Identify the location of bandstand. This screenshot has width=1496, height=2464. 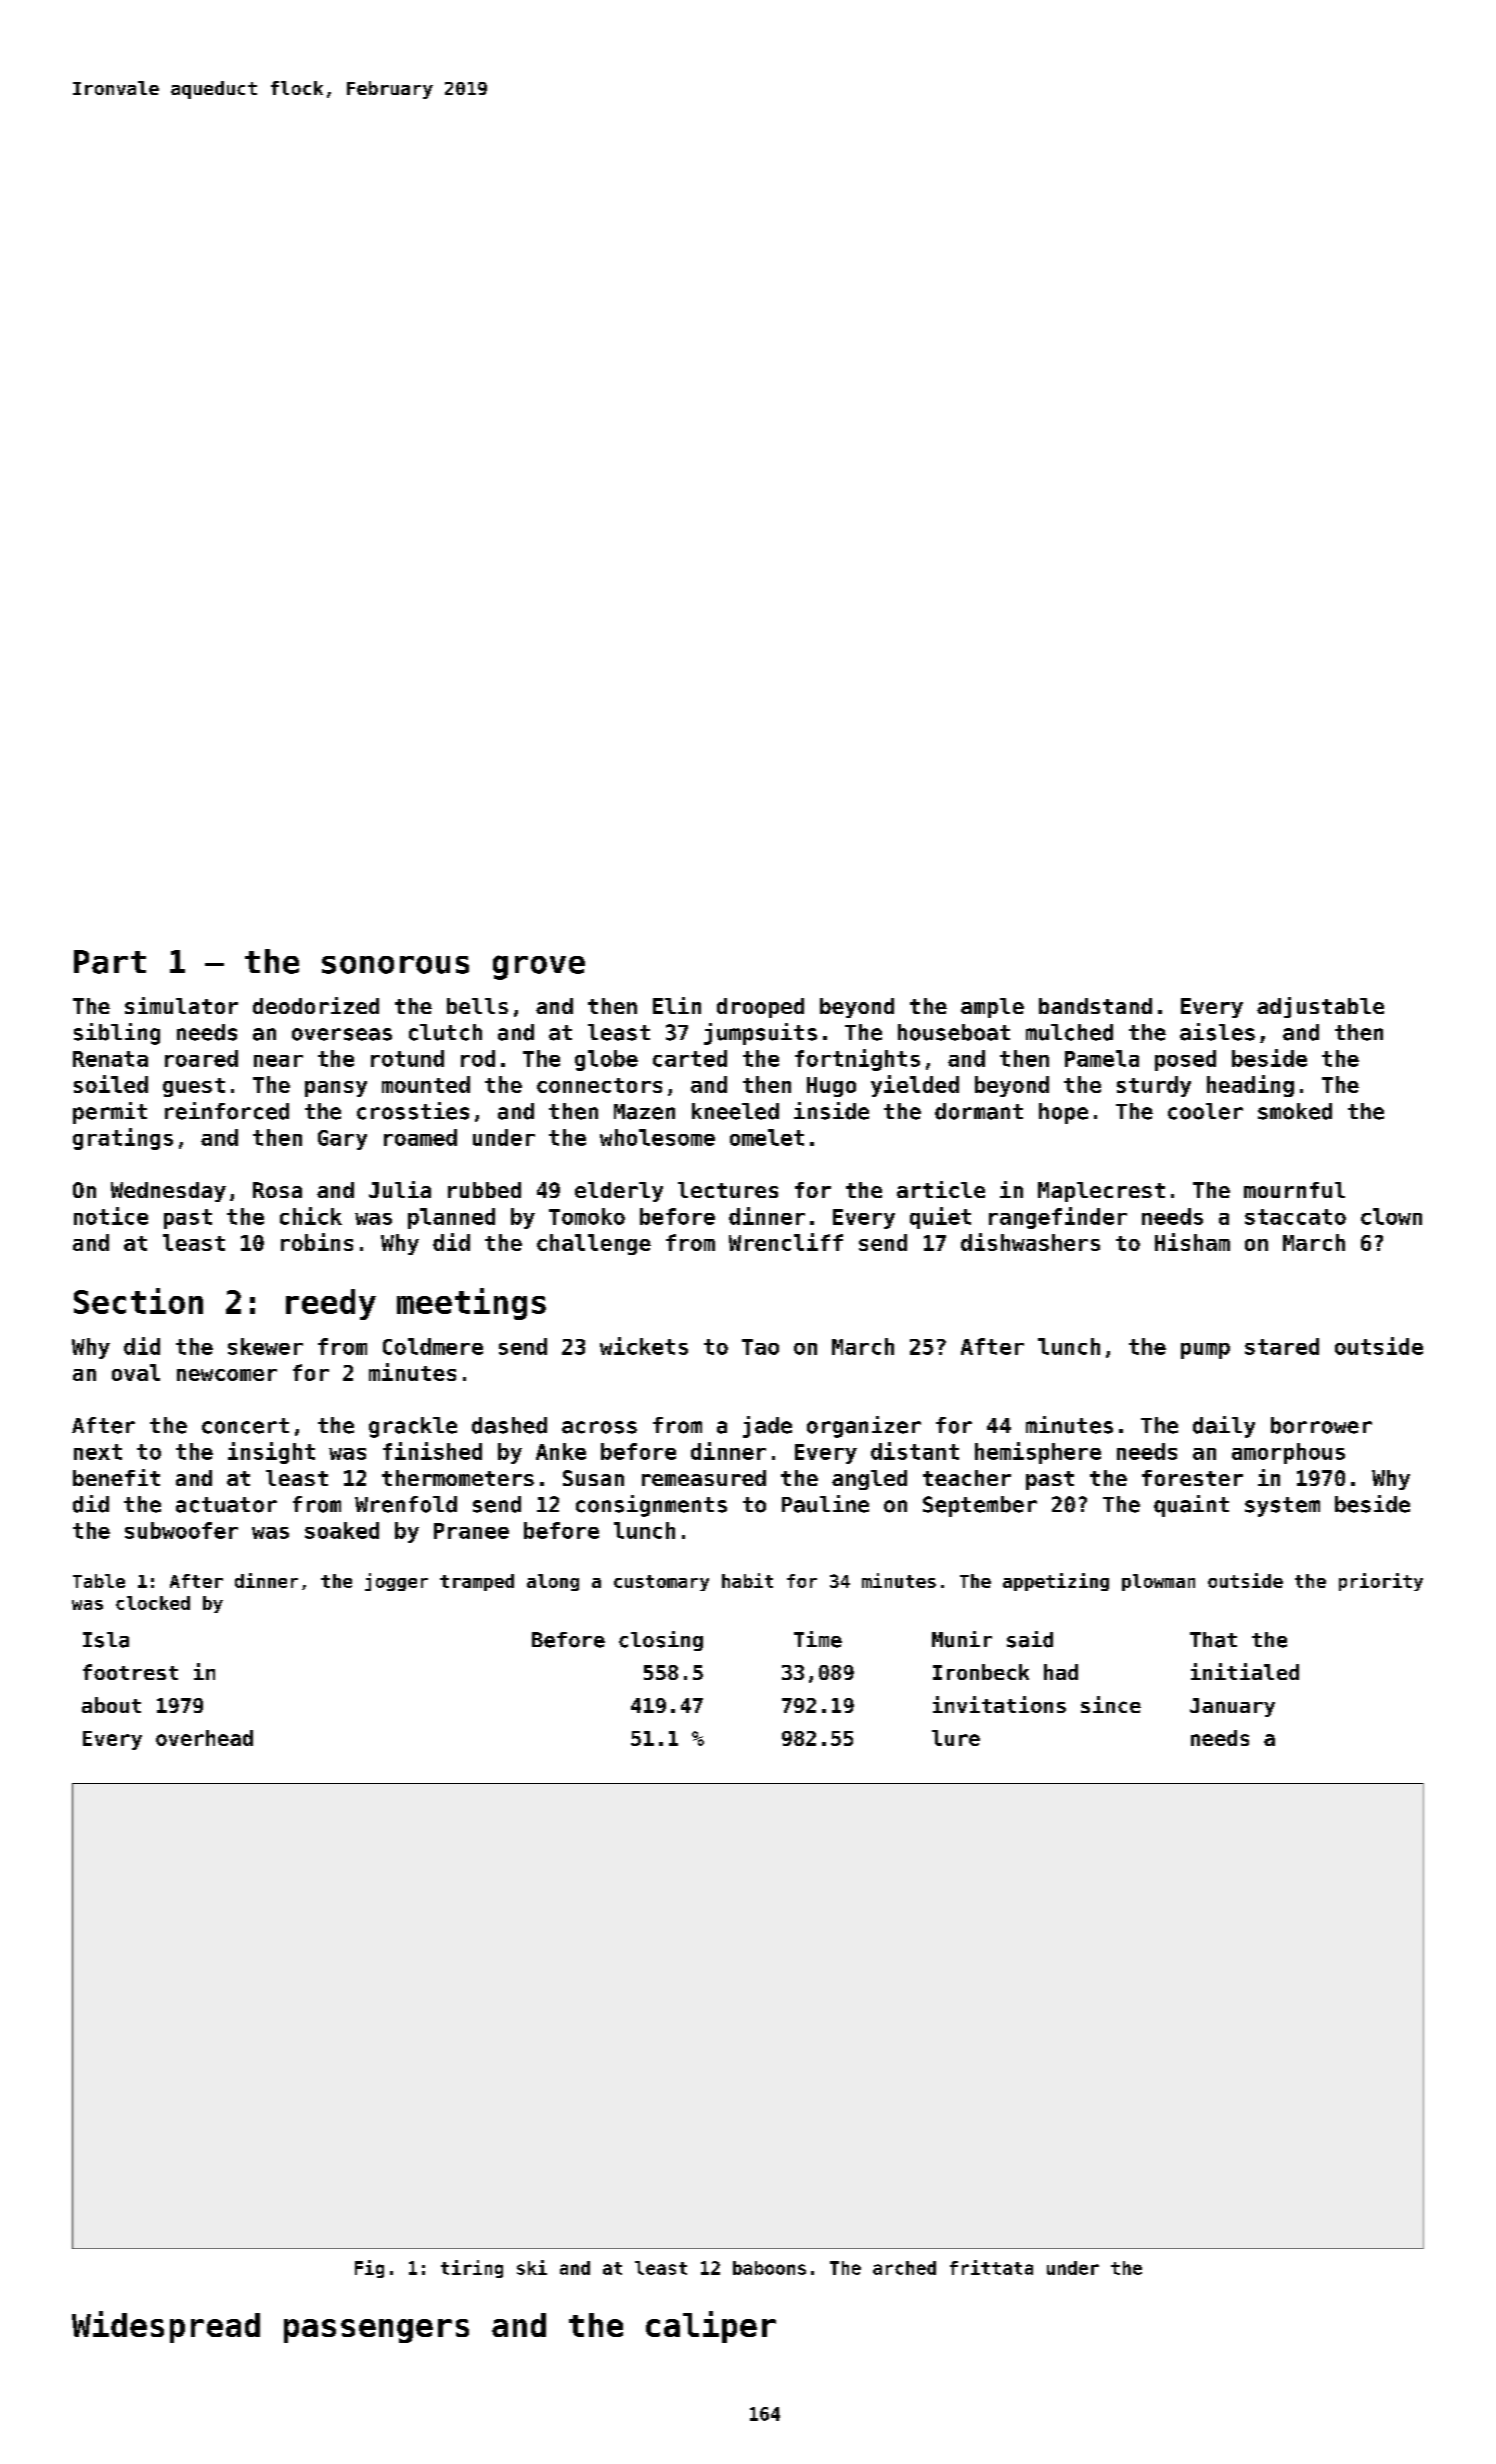
(1095, 1006).
